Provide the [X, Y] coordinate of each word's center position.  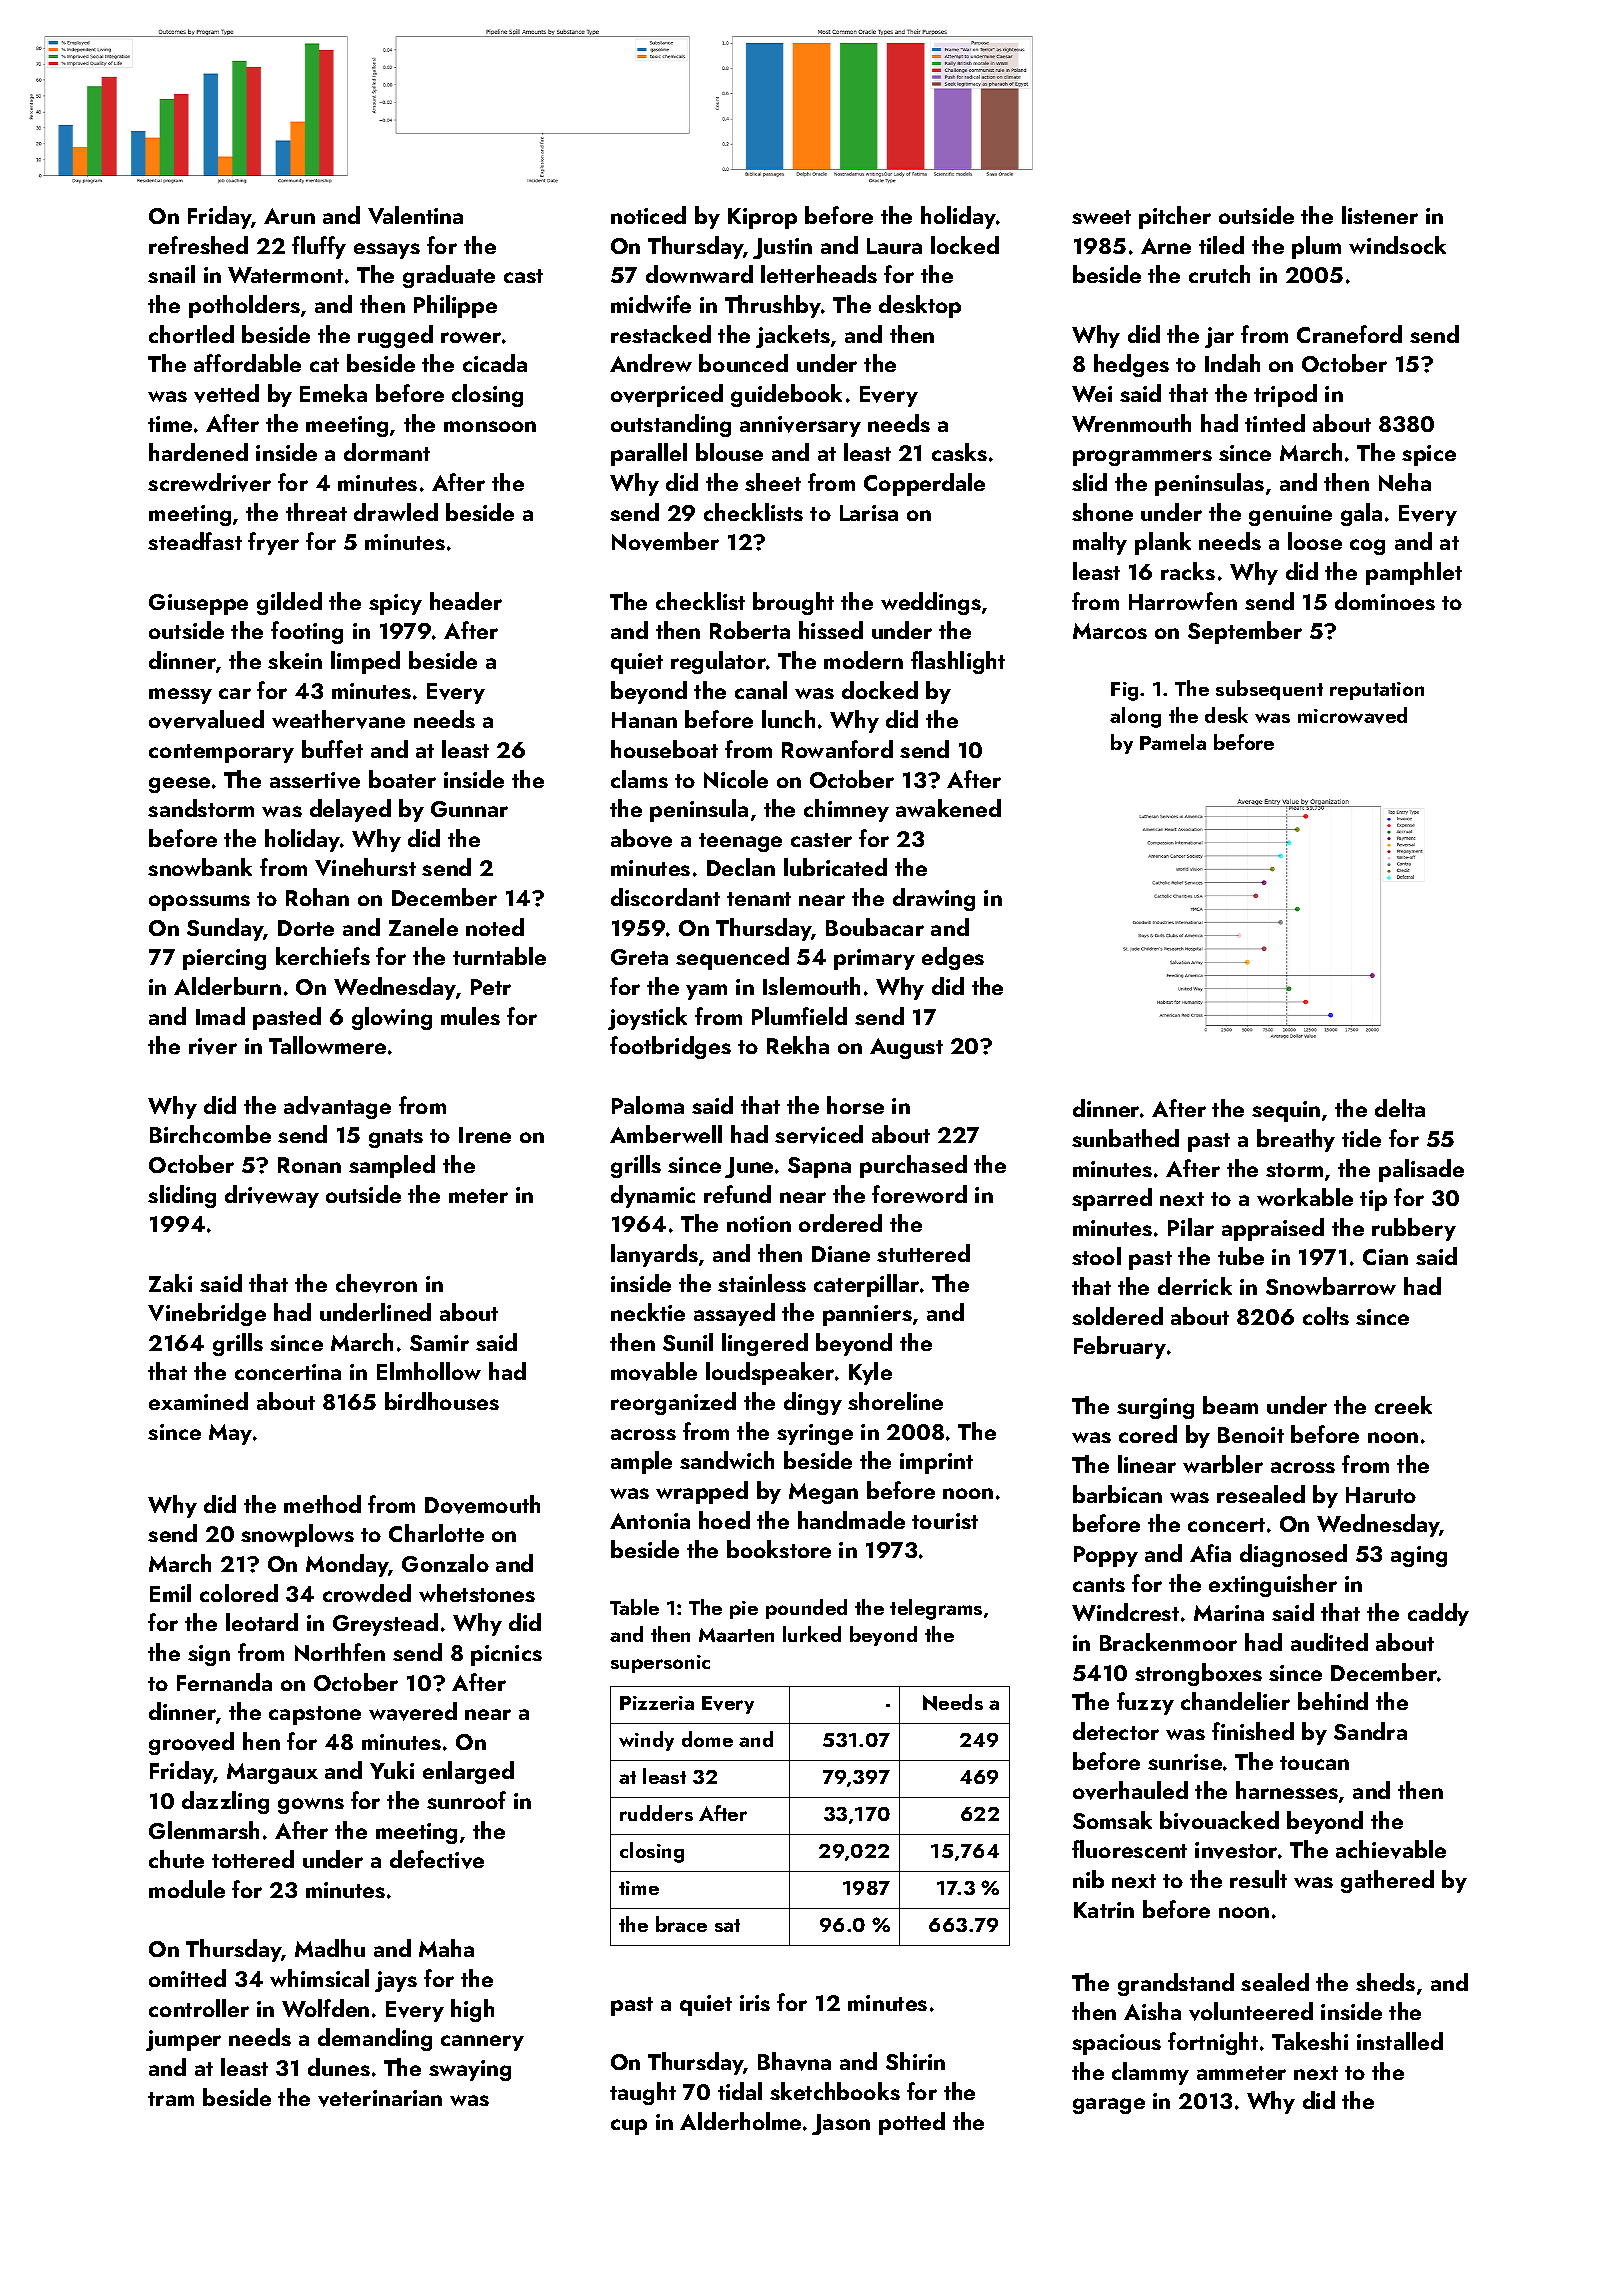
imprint [936, 1463]
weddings [931, 603]
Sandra [1370, 1731]
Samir [439, 1343]
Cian [1385, 1257]
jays [396, 1981]
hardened [198, 452]
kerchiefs [323, 956]
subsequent [1269, 690]
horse [855, 1105]
